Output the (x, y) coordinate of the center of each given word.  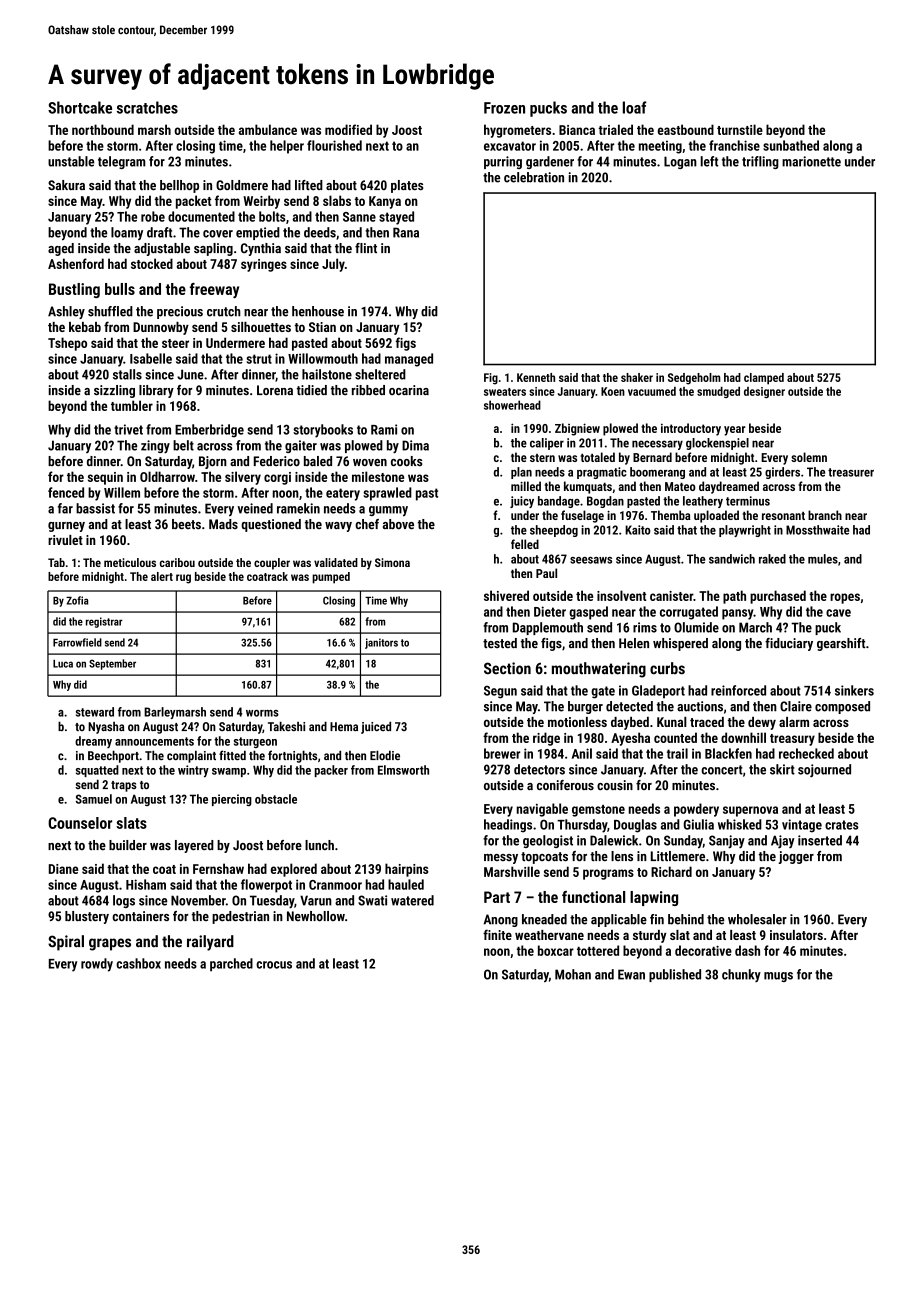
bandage (559, 502)
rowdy (97, 965)
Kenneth (536, 377)
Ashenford (76, 263)
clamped (764, 379)
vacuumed (652, 391)
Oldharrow (167, 476)
